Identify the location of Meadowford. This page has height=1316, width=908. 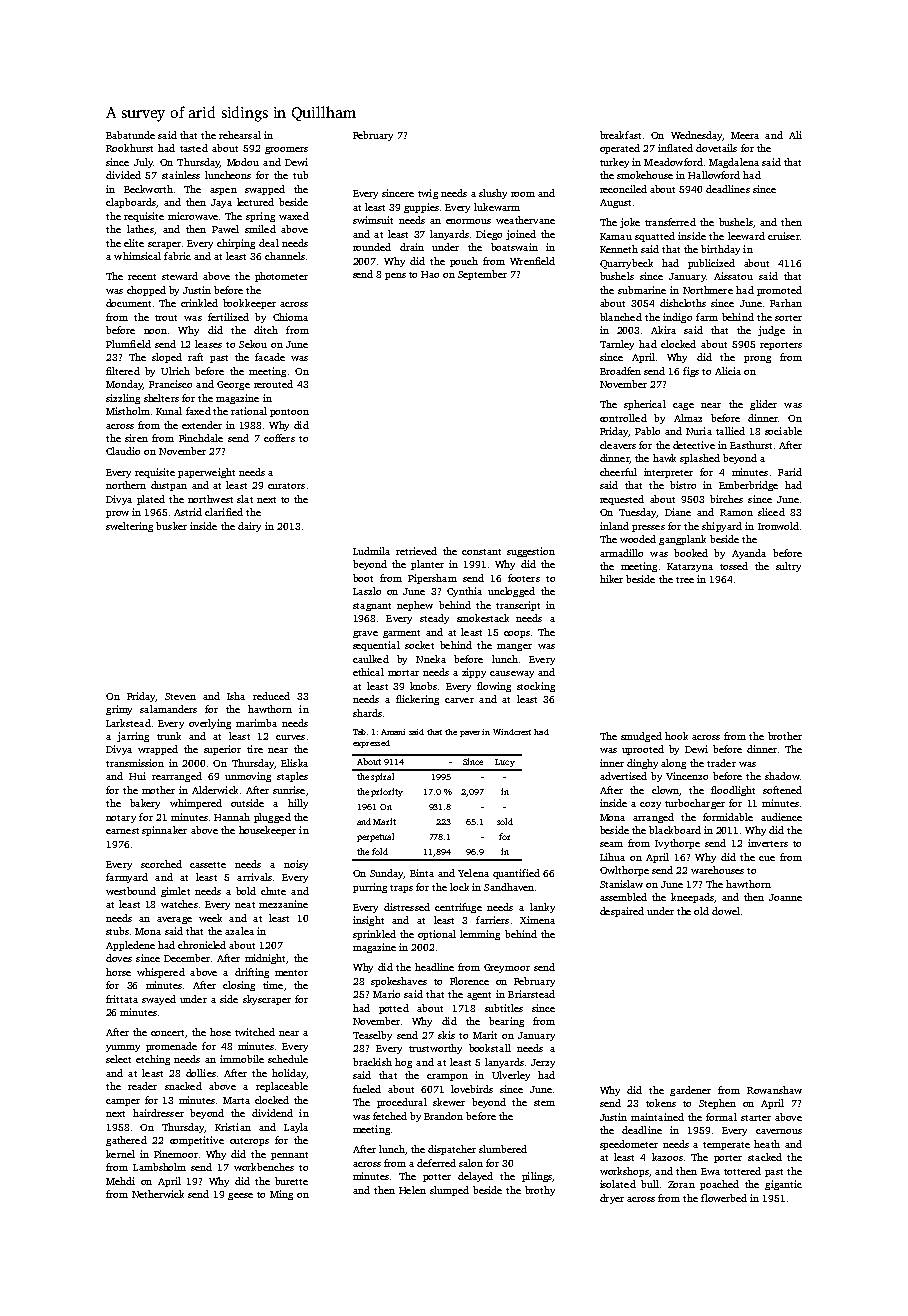
(673, 162).
